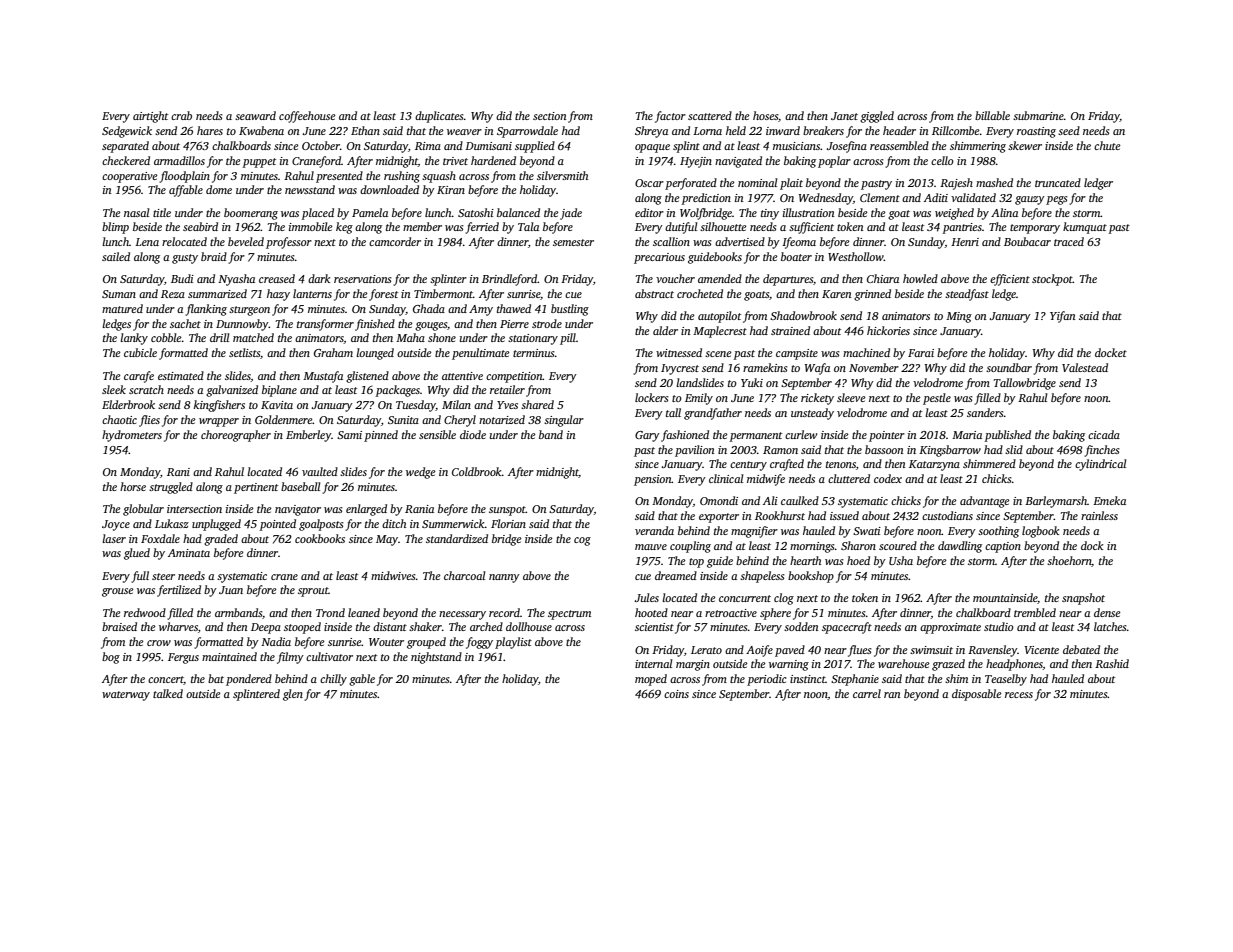 The image size is (1233, 952). What do you see at coordinates (390, 626) in the image?
I see `distant` at bounding box center [390, 626].
